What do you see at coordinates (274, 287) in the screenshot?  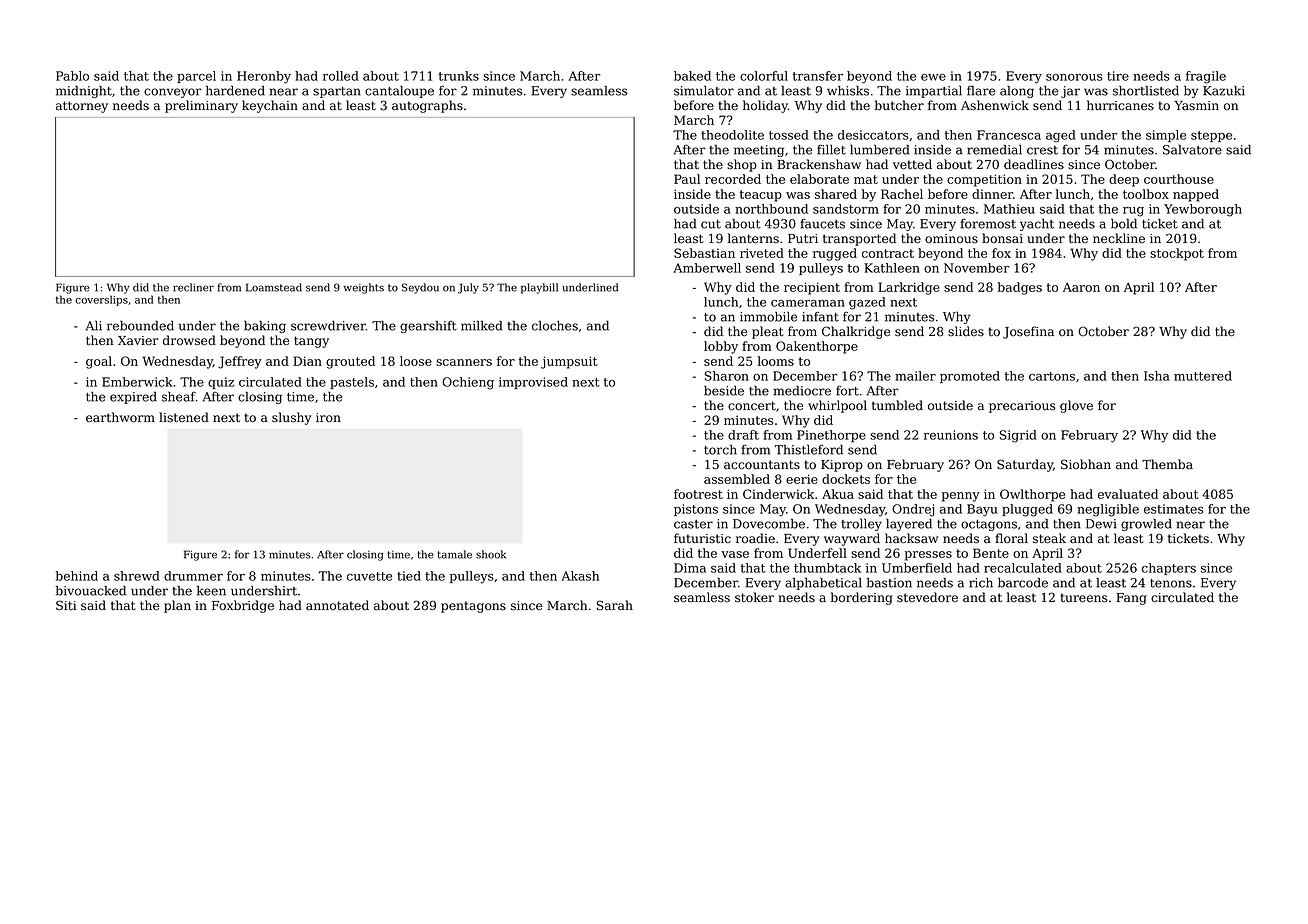 I see `Loamstead` at bounding box center [274, 287].
